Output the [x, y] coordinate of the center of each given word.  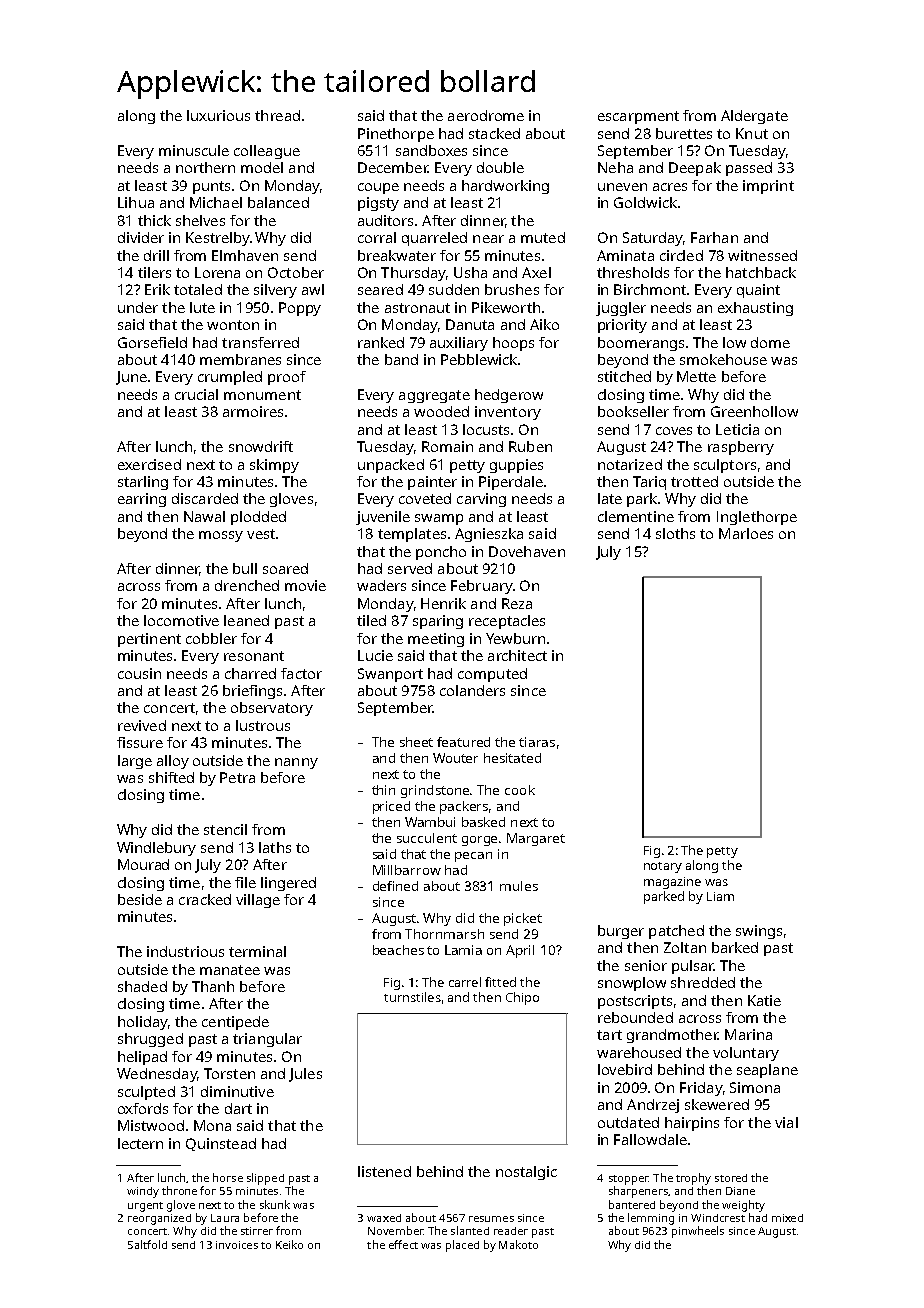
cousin [139, 673]
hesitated [512, 758]
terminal [257, 951]
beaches [398, 950]
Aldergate [754, 117]
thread [277, 115]
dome [770, 342]
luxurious [218, 115]
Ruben [530, 446]
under [138, 307]
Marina [748, 1034]
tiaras [537, 742]
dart [238, 1108]
